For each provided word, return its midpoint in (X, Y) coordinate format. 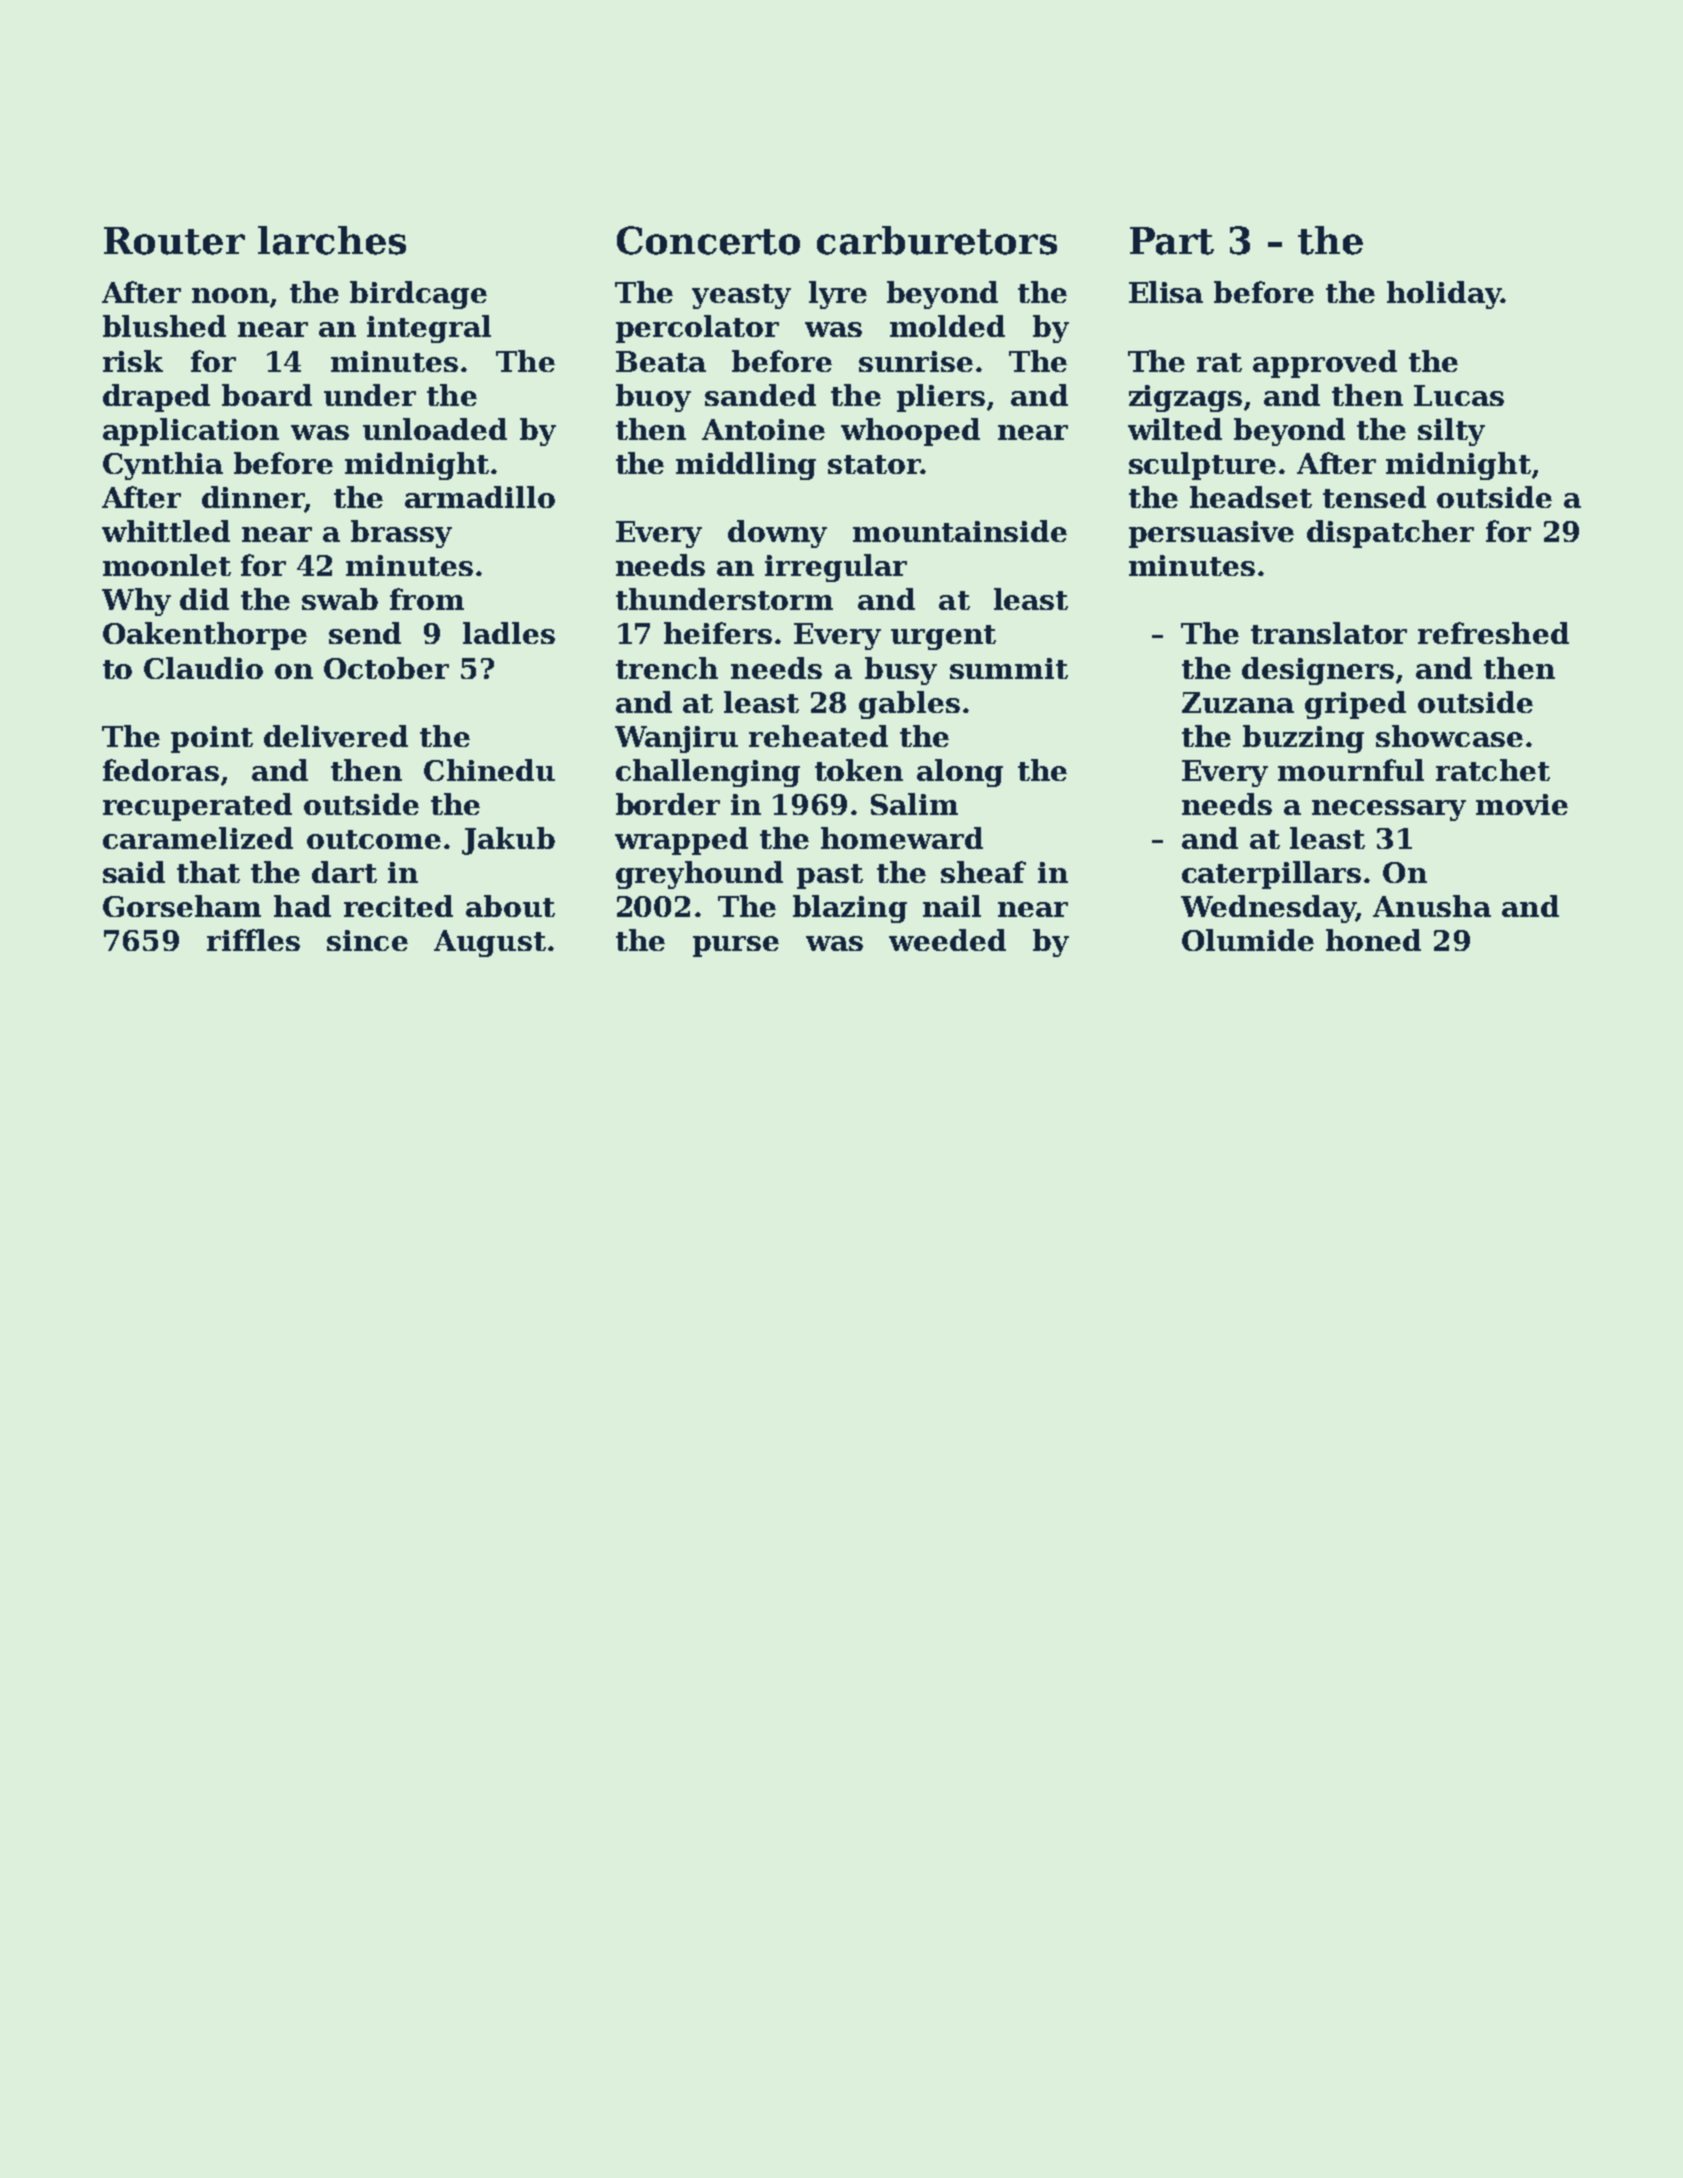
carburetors (937, 240)
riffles (253, 940)
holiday (1444, 295)
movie (1522, 804)
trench (667, 668)
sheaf (983, 872)
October (386, 668)
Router (174, 241)
